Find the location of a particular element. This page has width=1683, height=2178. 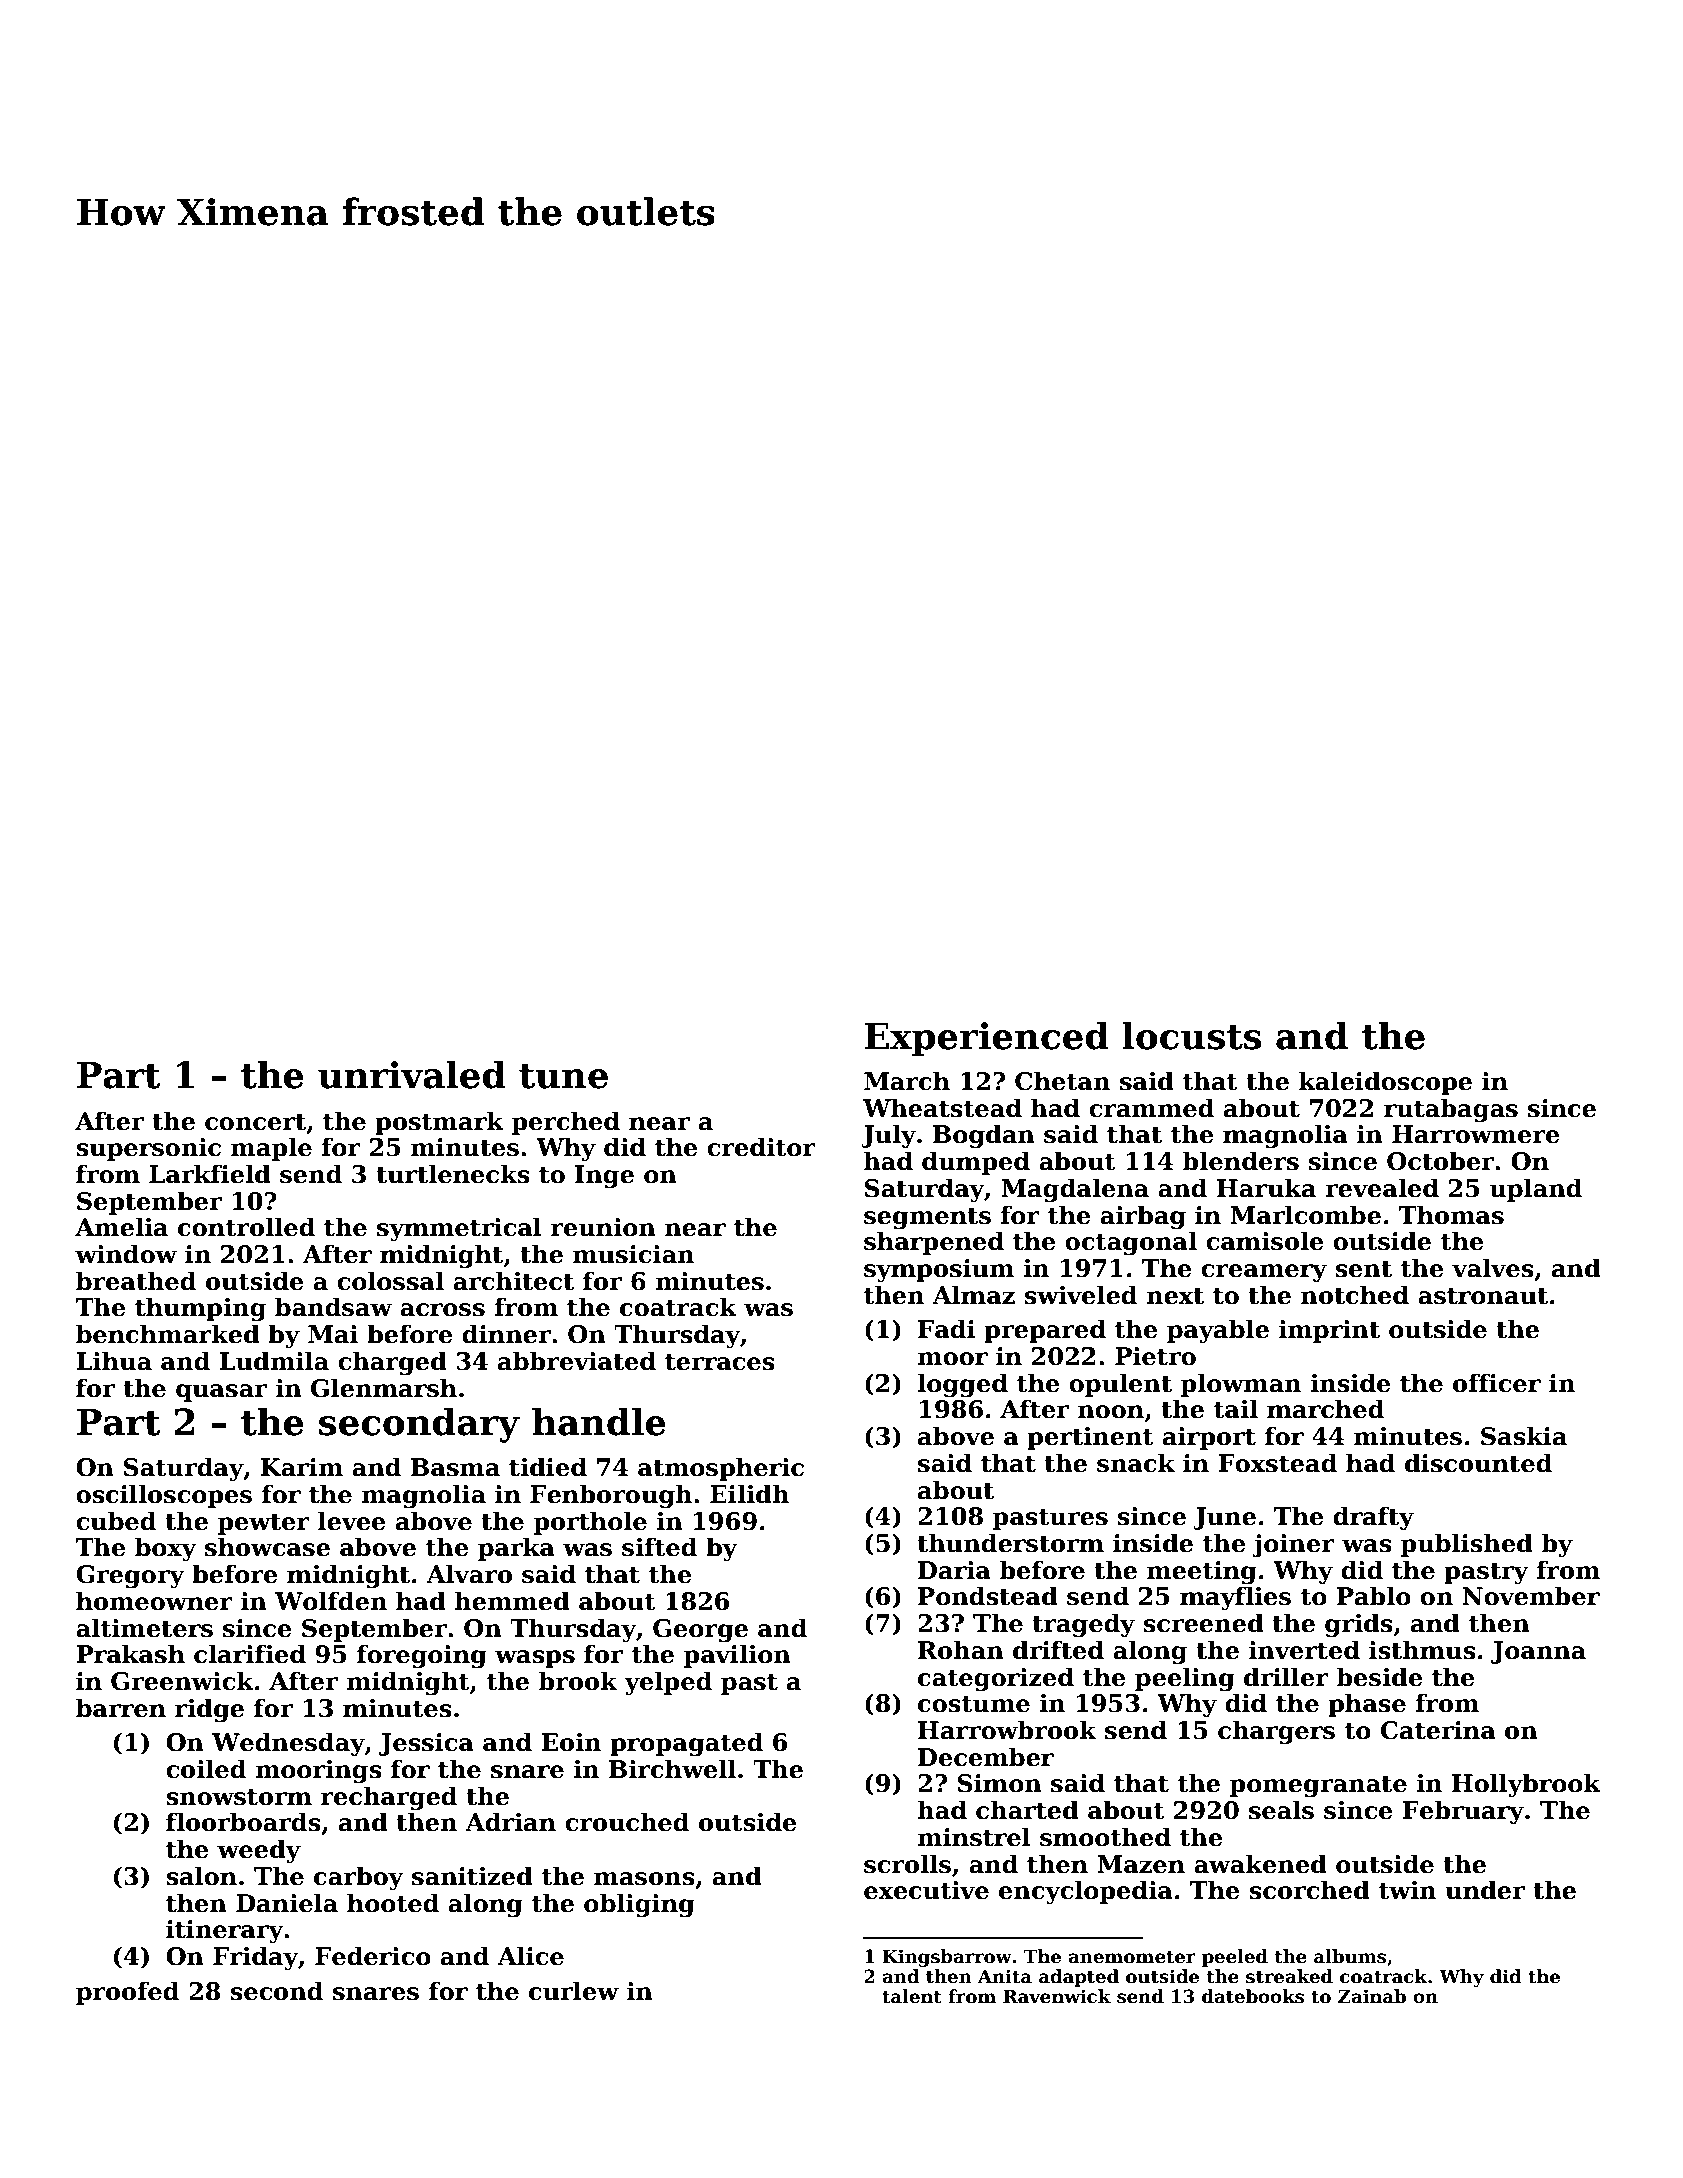

kaleidoscope is located at coordinates (1385, 1083).
